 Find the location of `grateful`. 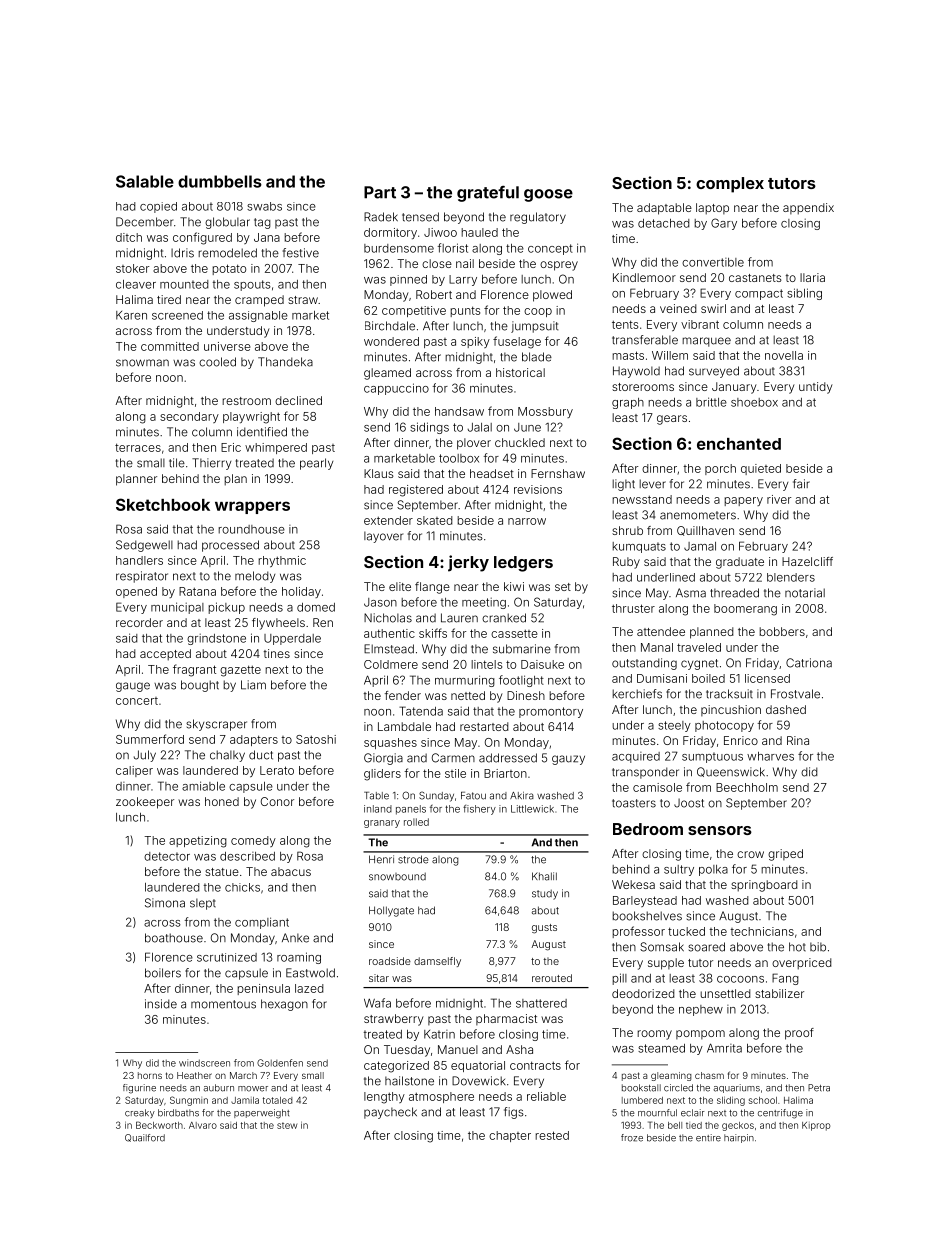

grateful is located at coordinates (488, 194).
